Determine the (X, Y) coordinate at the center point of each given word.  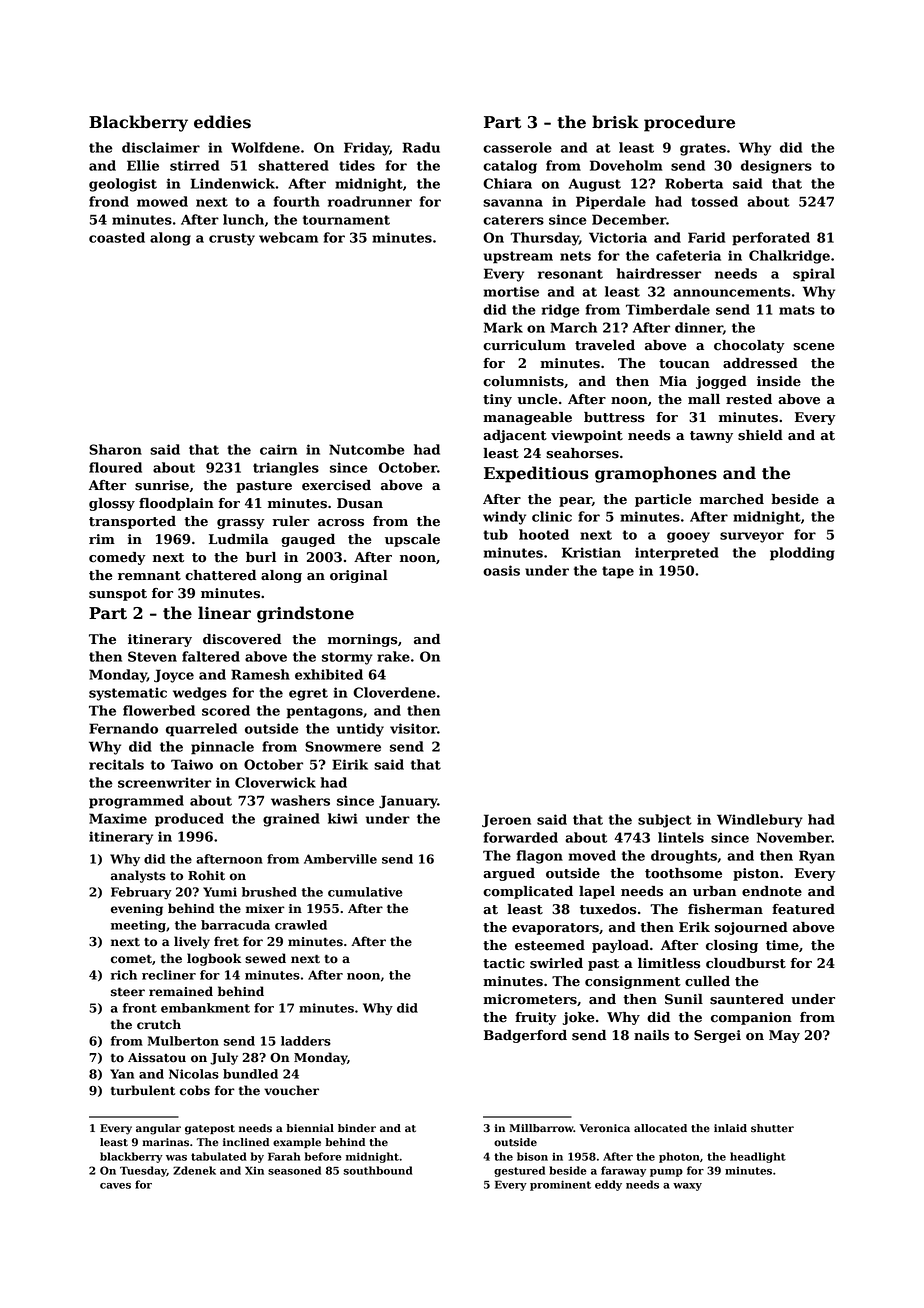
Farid (706, 237)
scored (226, 710)
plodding (802, 554)
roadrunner (370, 201)
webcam (288, 237)
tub (495, 534)
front (140, 1008)
